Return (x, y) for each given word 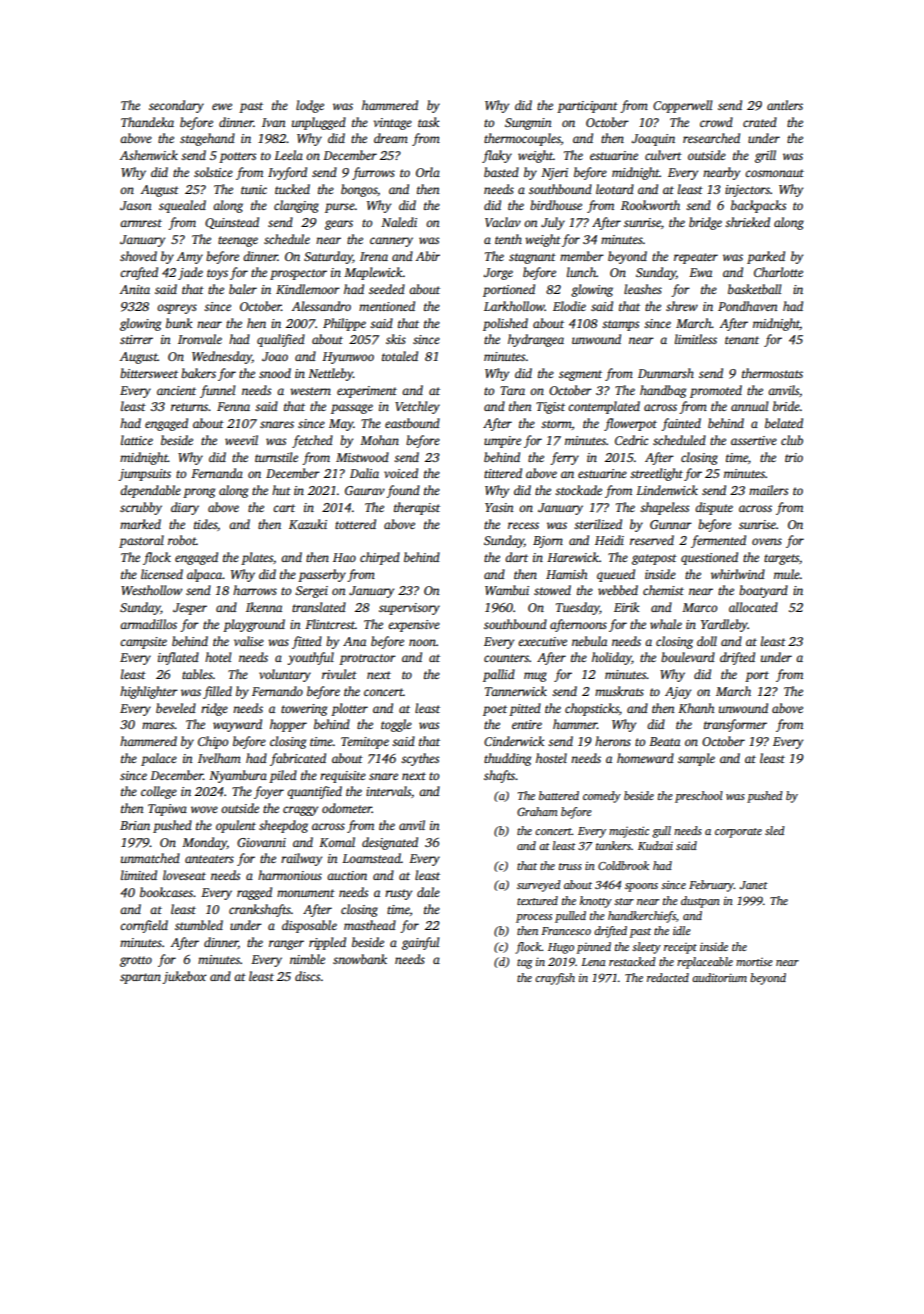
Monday (204, 843)
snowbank (360, 959)
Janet (754, 885)
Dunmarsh (666, 373)
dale (428, 892)
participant (587, 107)
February (711, 886)
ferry (564, 458)
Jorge (498, 274)
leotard (615, 189)
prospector (298, 274)
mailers (768, 490)
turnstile (276, 457)
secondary (176, 106)
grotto (136, 961)
